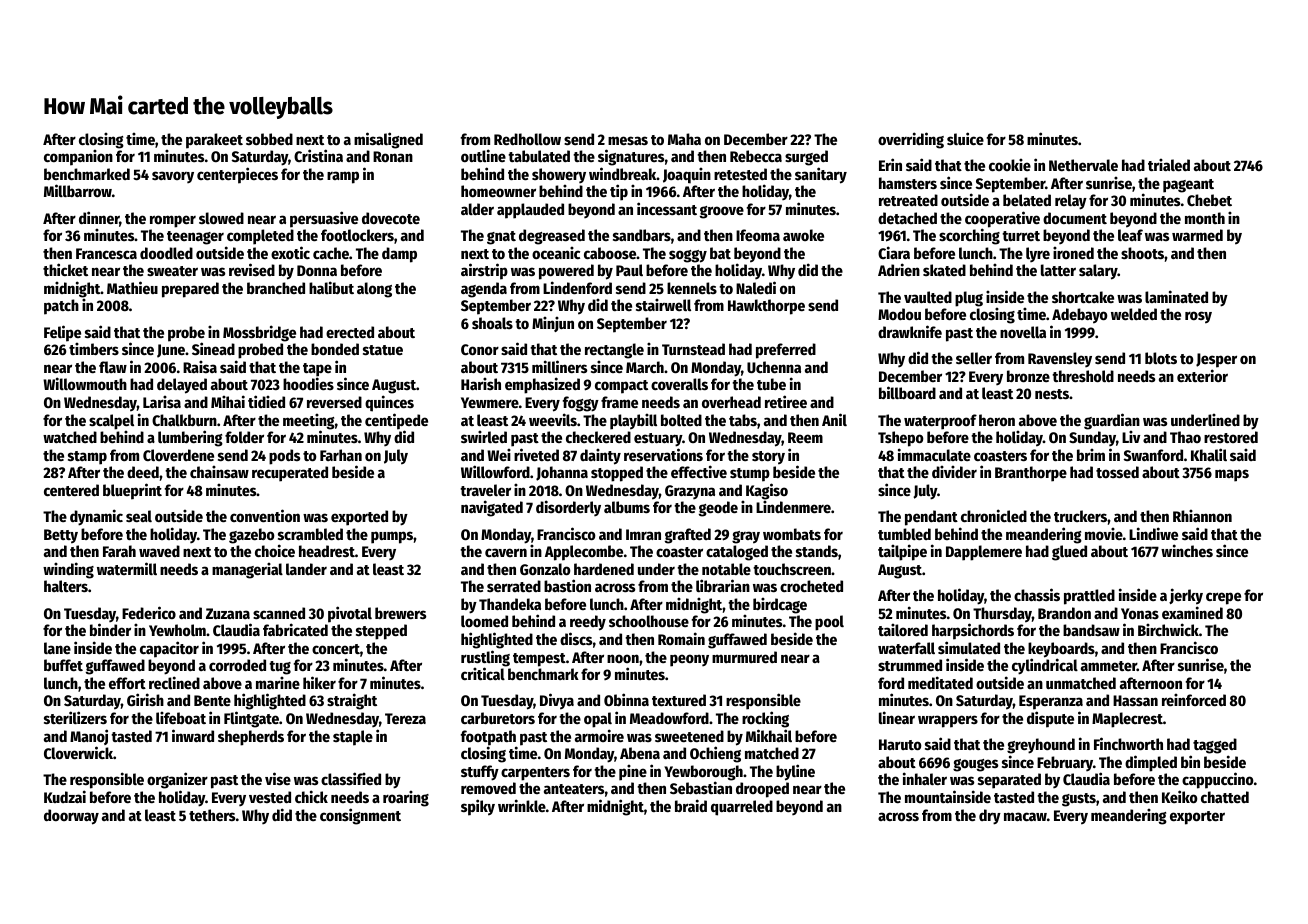  Describe the element at coordinates (506, 552) in the page. I see `cavern` at that location.
